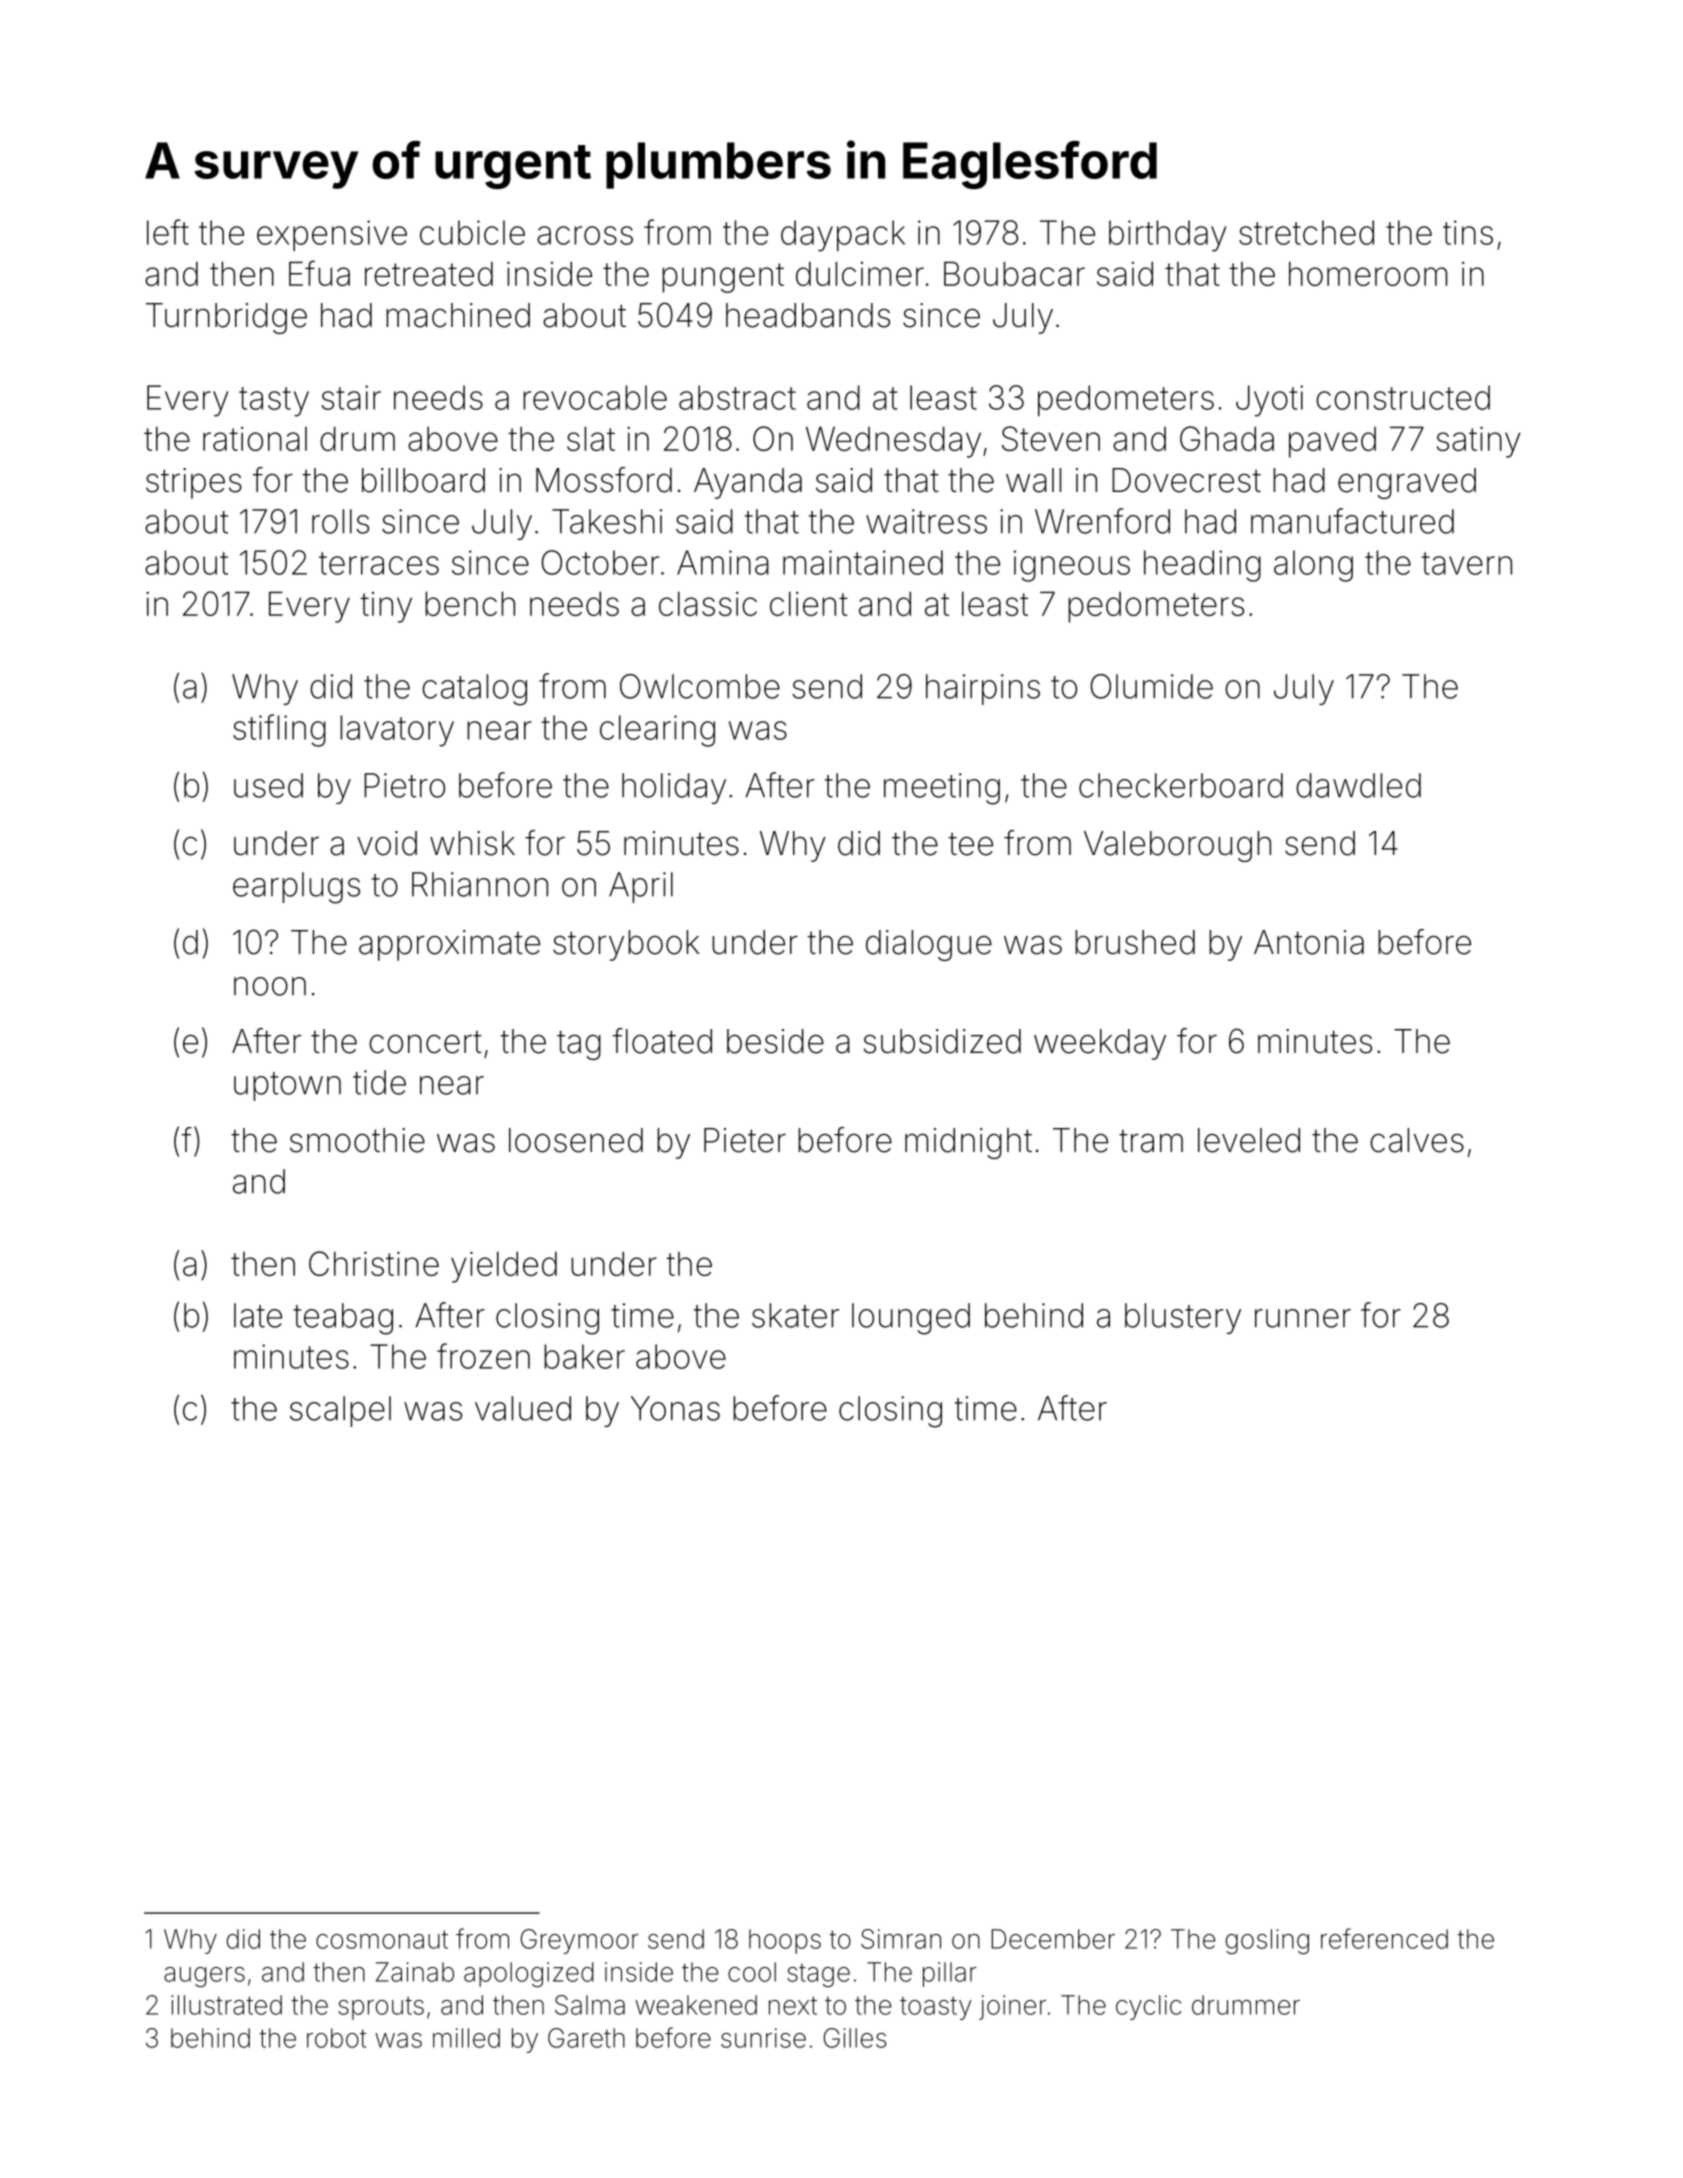  I want to click on tee, so click(970, 844).
